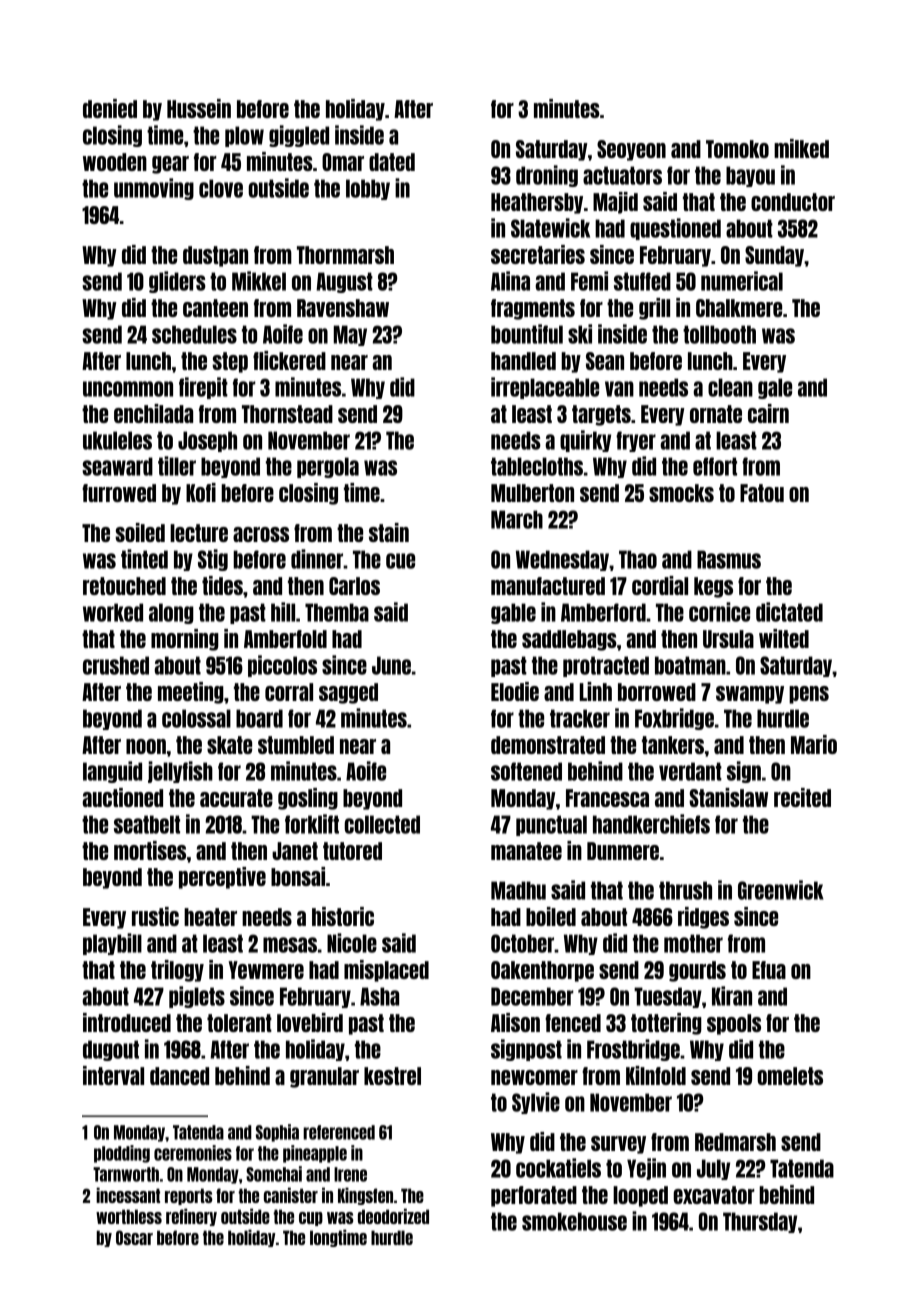 This document has height=1311, width=924. What do you see at coordinates (244, 136) in the document?
I see `plow` at bounding box center [244, 136].
